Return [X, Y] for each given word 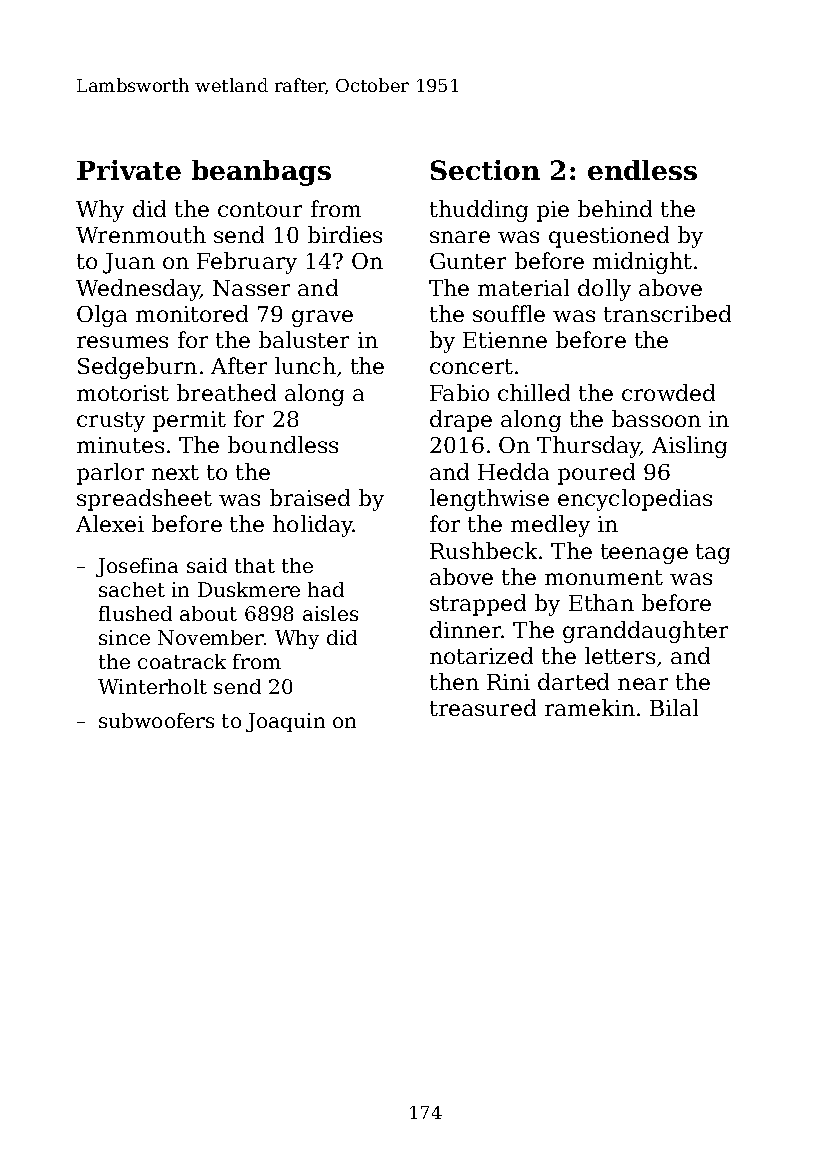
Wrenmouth [141, 234]
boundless [283, 444]
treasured [483, 707]
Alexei [110, 523]
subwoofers [156, 720]
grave [322, 318]
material [523, 287]
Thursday [589, 447]
